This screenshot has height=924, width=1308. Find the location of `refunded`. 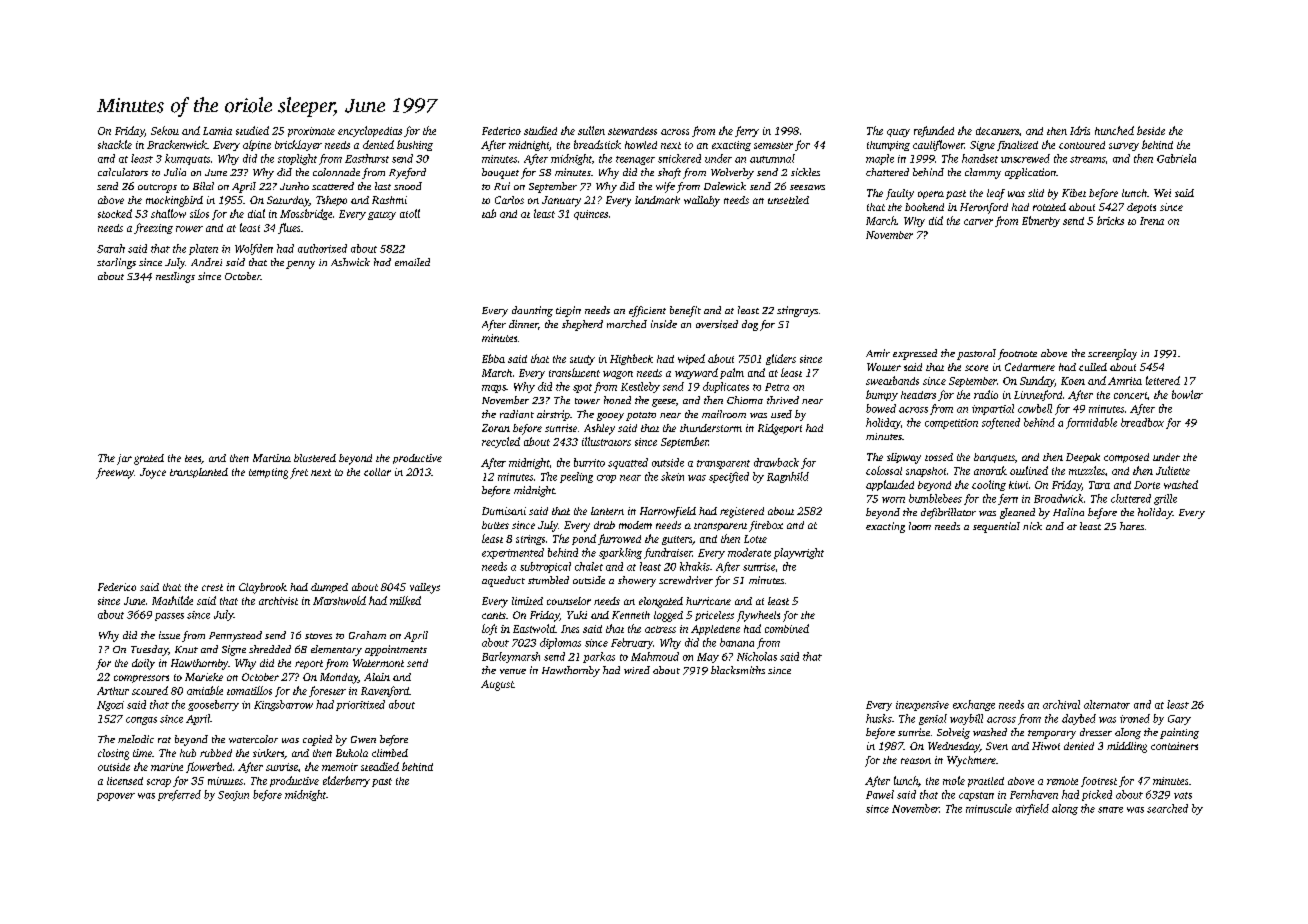

refunded is located at coordinates (934, 131).
